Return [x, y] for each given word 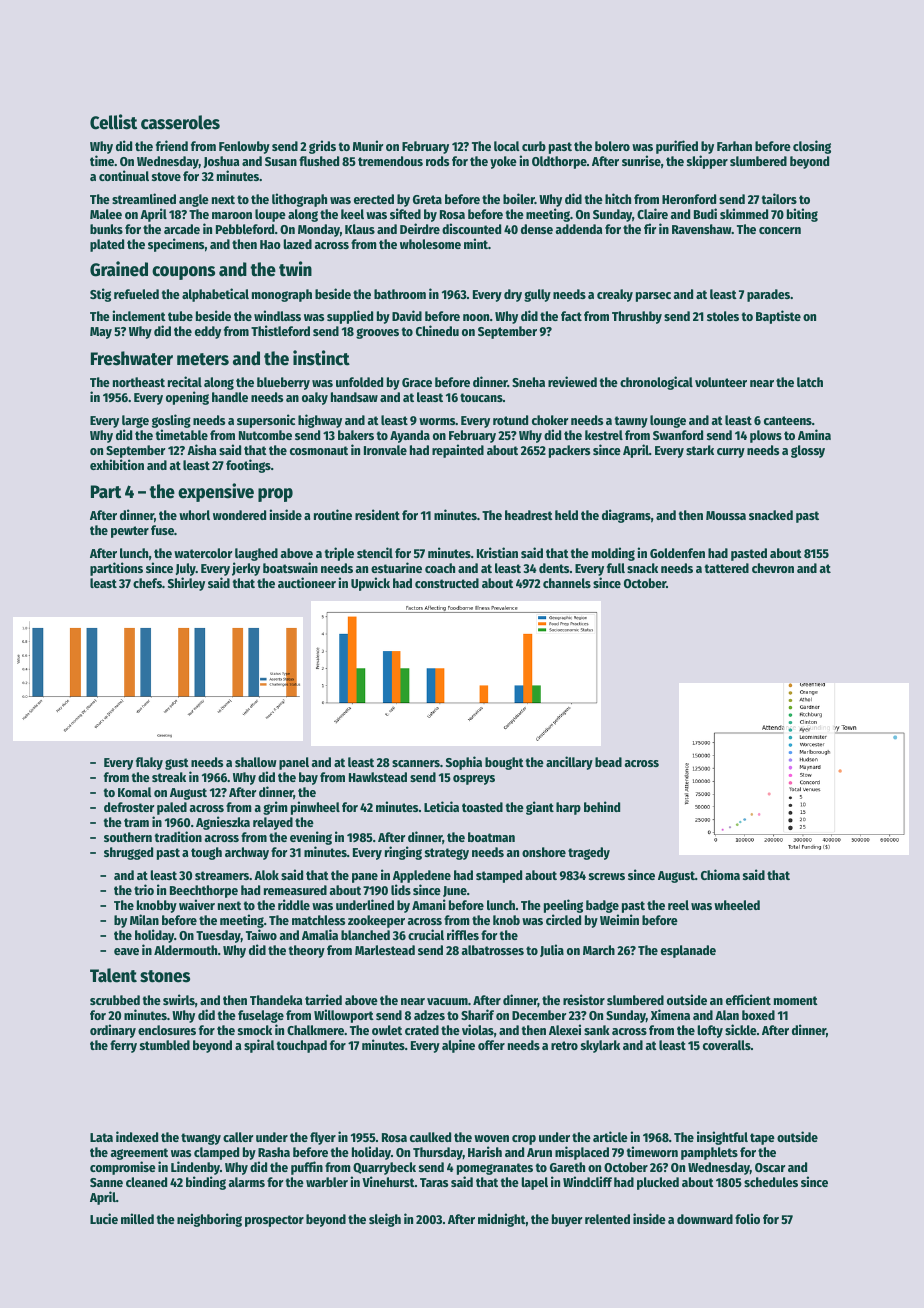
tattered [727, 568]
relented [607, 1219]
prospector [274, 1221]
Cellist [113, 122]
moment [796, 1000]
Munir [368, 145]
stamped [499, 876]
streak [169, 777]
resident [377, 514]
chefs [147, 583]
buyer [567, 1220]
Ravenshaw [702, 229]
